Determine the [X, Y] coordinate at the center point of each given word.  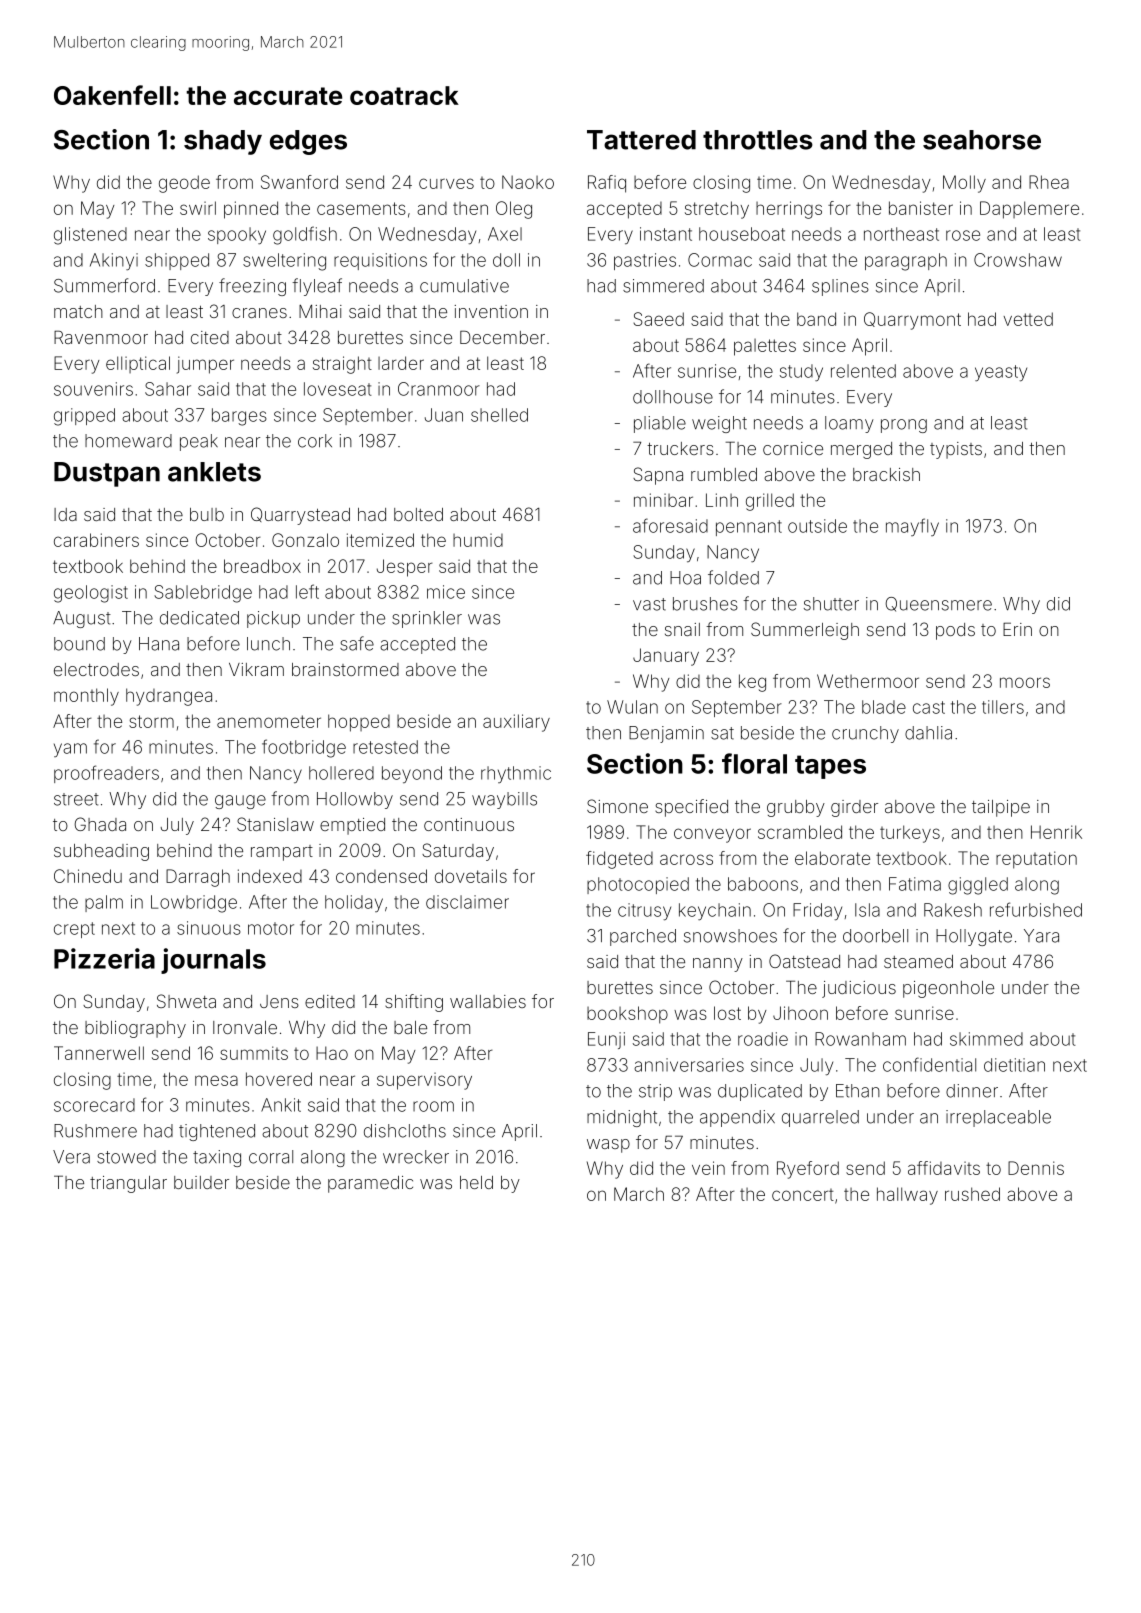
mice [446, 592]
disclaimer [467, 902]
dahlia [928, 733]
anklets [214, 472]
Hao [332, 1053]
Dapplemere [1029, 210]
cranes [259, 313]
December [502, 337]
